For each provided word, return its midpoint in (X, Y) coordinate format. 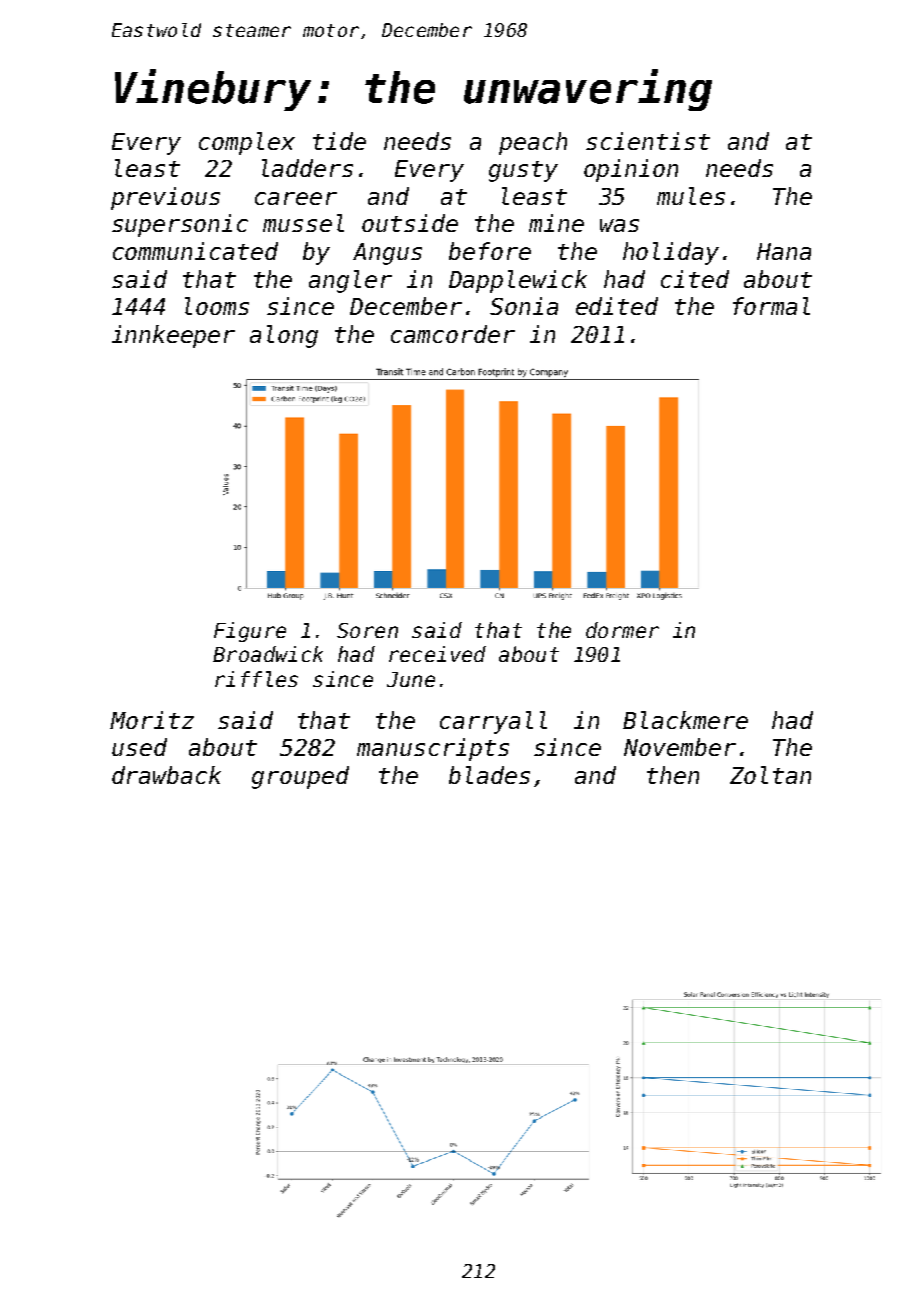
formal (771, 306)
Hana (784, 251)
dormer (622, 630)
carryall (493, 722)
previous (165, 198)
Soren (367, 630)
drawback (166, 775)
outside (410, 223)
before (490, 251)
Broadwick (268, 654)
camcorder (453, 334)
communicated (195, 251)
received (437, 654)
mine (556, 223)
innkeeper (173, 336)
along (284, 336)
